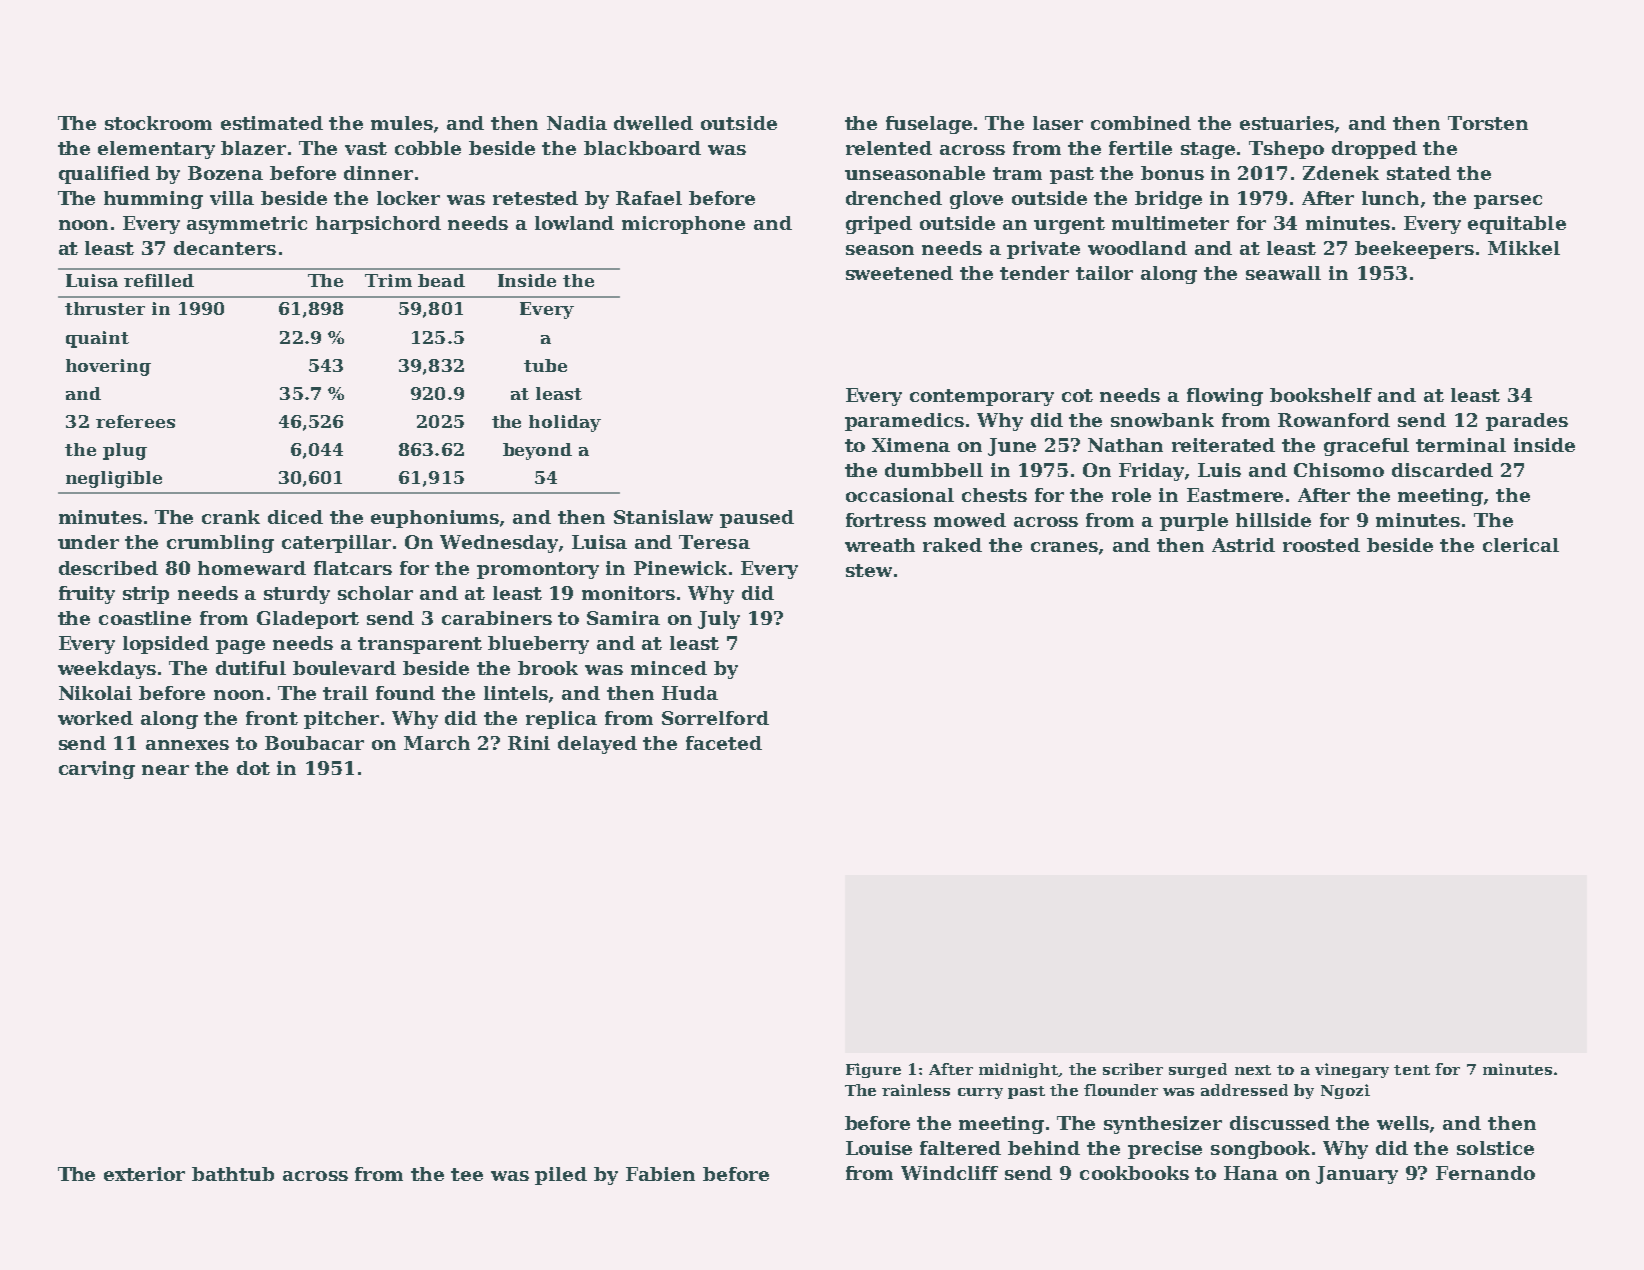 The image size is (1644, 1270). Describe the element at coordinates (537, 451) in the screenshot. I see `beyond` at that location.
